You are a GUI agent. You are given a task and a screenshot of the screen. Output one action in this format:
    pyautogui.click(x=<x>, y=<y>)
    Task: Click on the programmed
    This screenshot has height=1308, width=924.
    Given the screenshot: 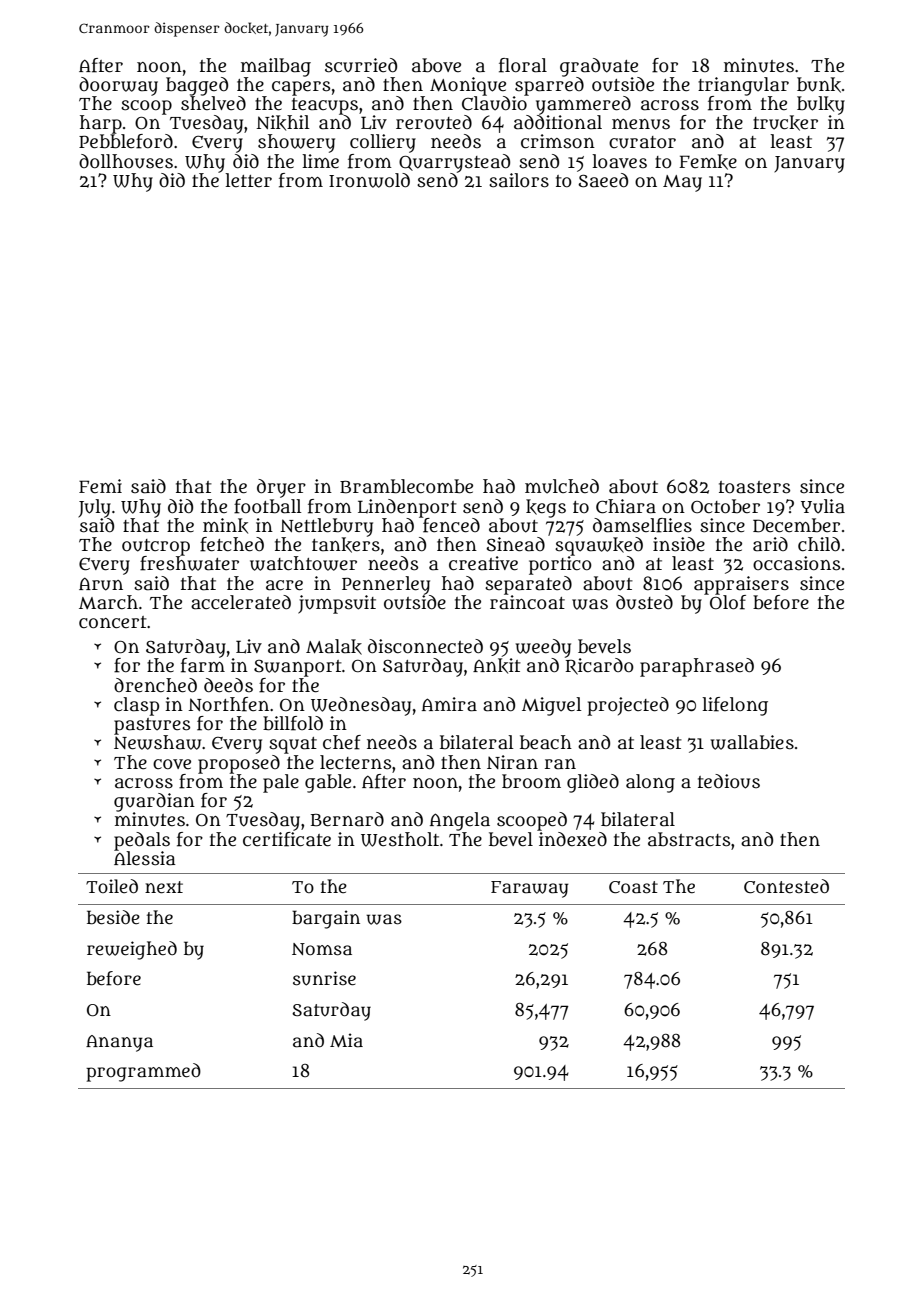 What is the action you would take?
    pyautogui.click(x=143, y=1072)
